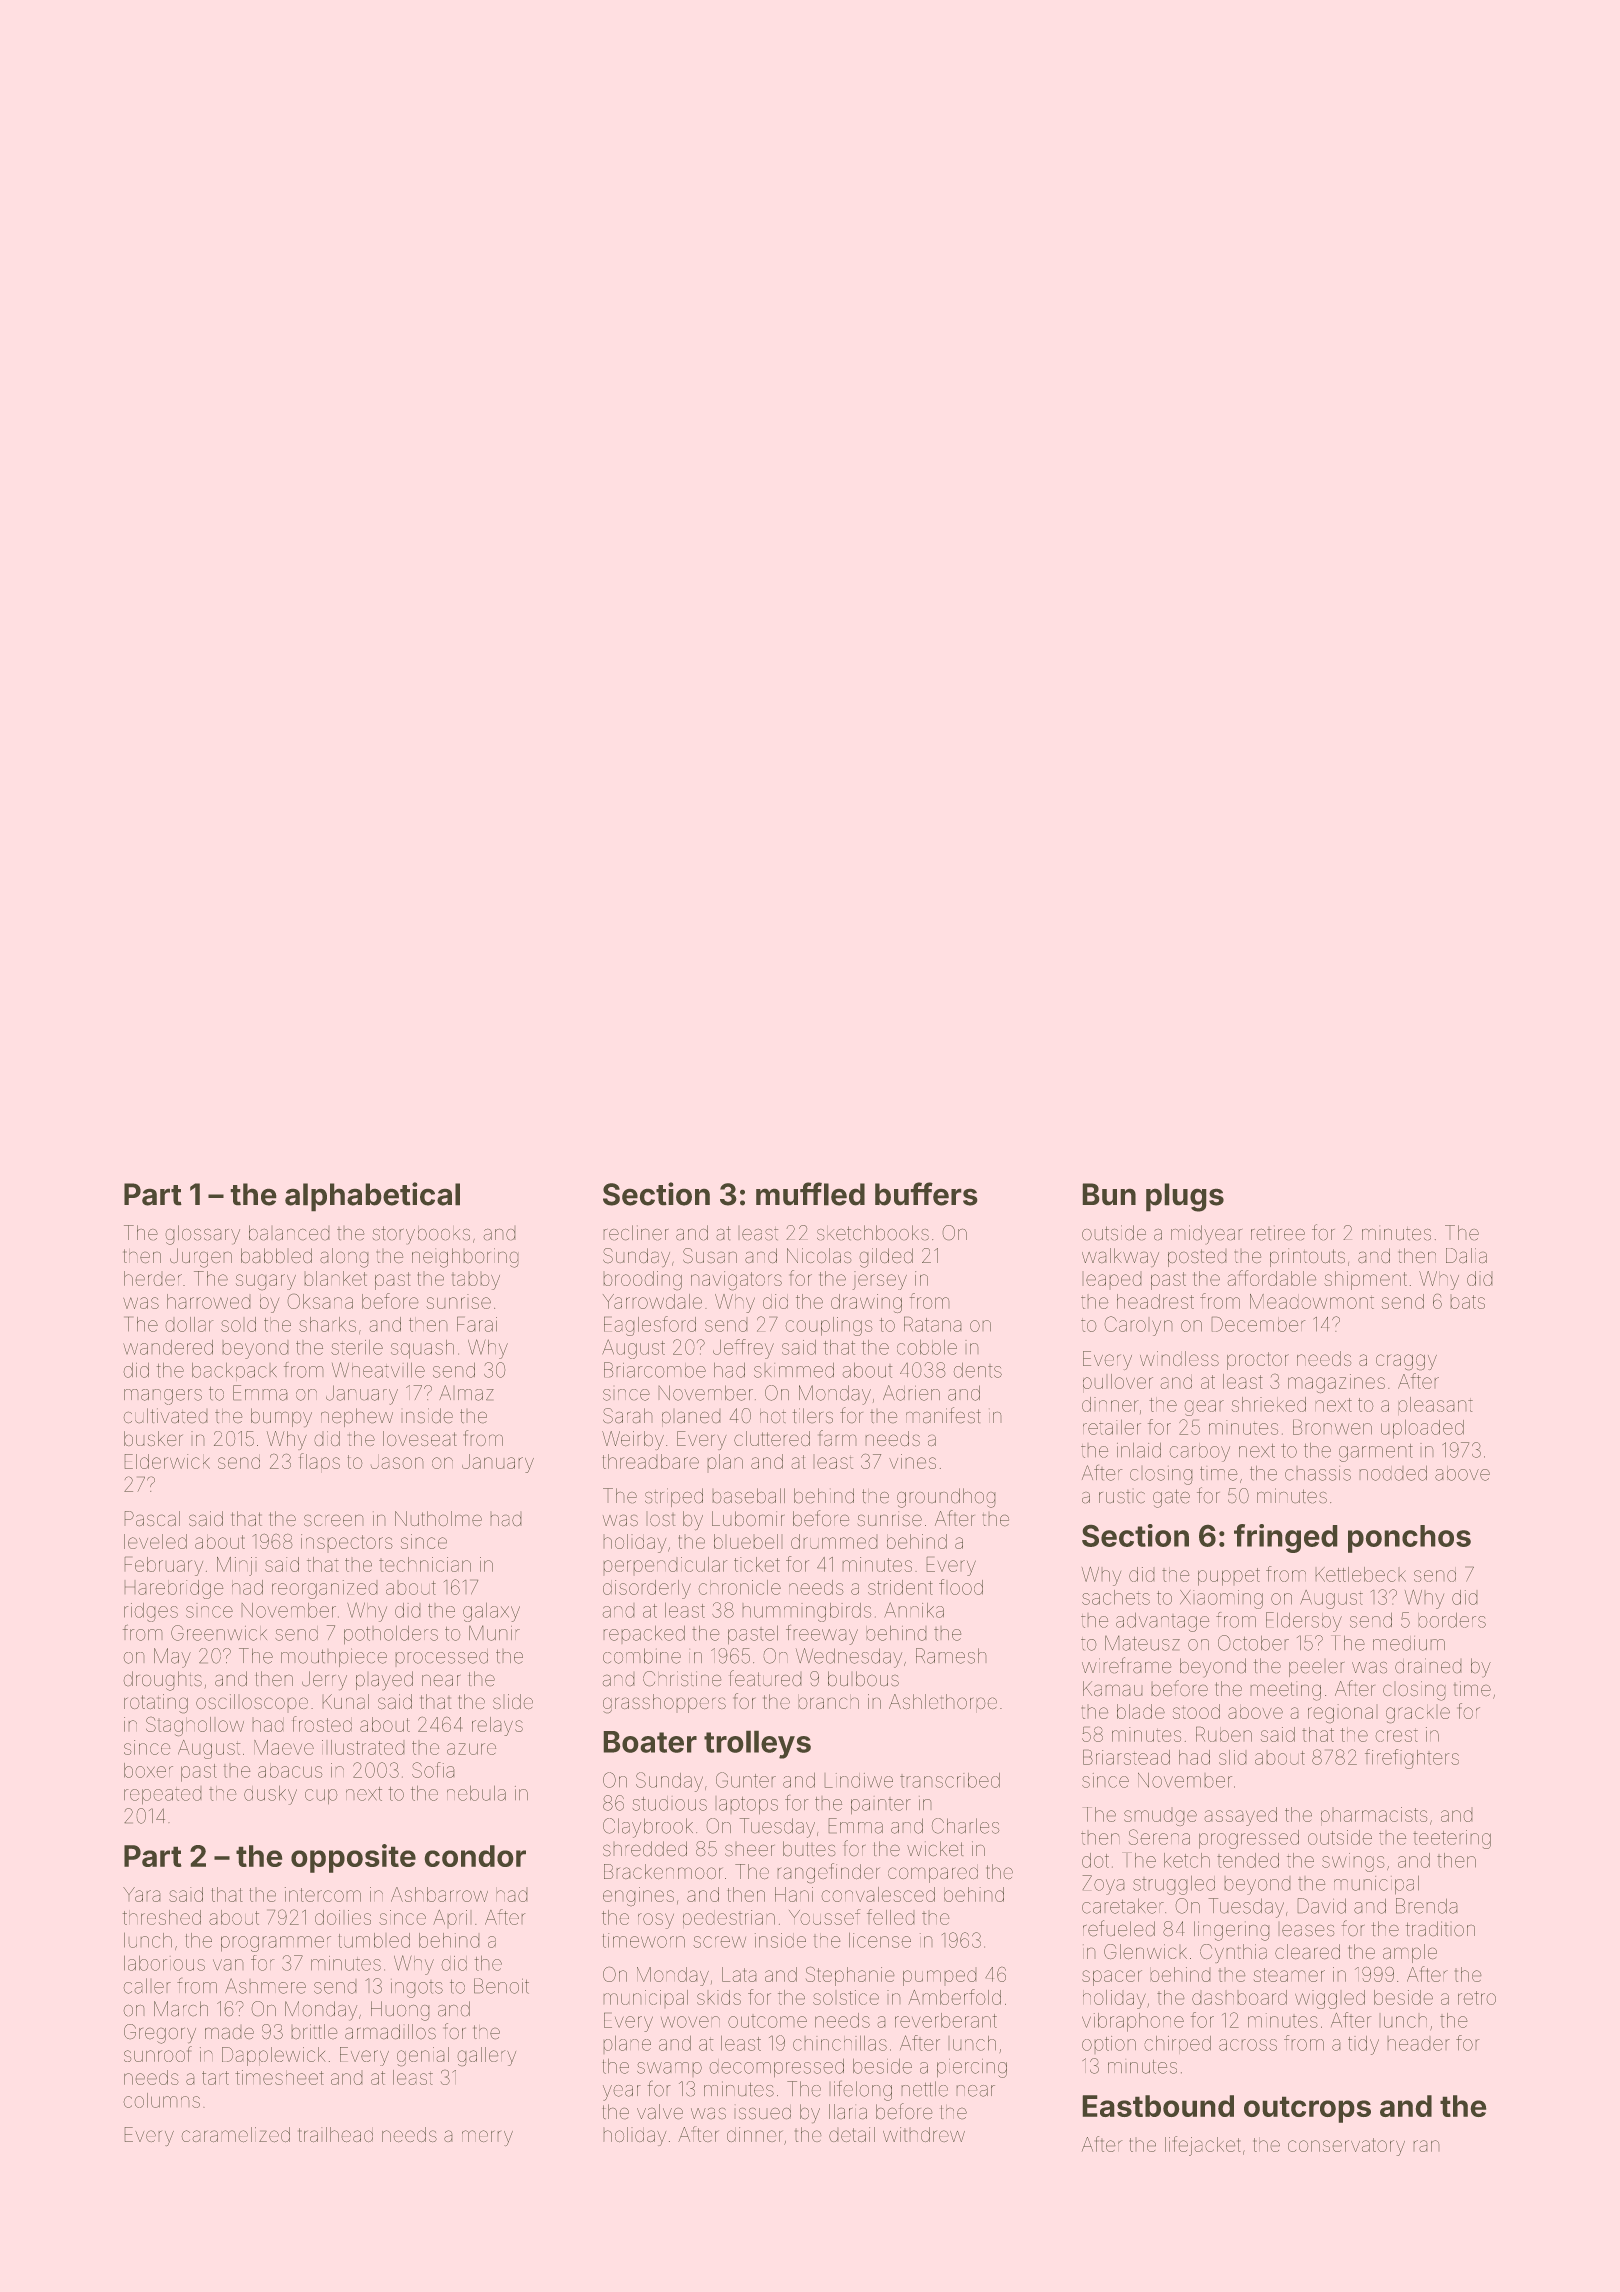 The height and width of the screenshot is (2292, 1620). Describe the element at coordinates (1396, 1735) in the screenshot. I see `crest` at that location.
